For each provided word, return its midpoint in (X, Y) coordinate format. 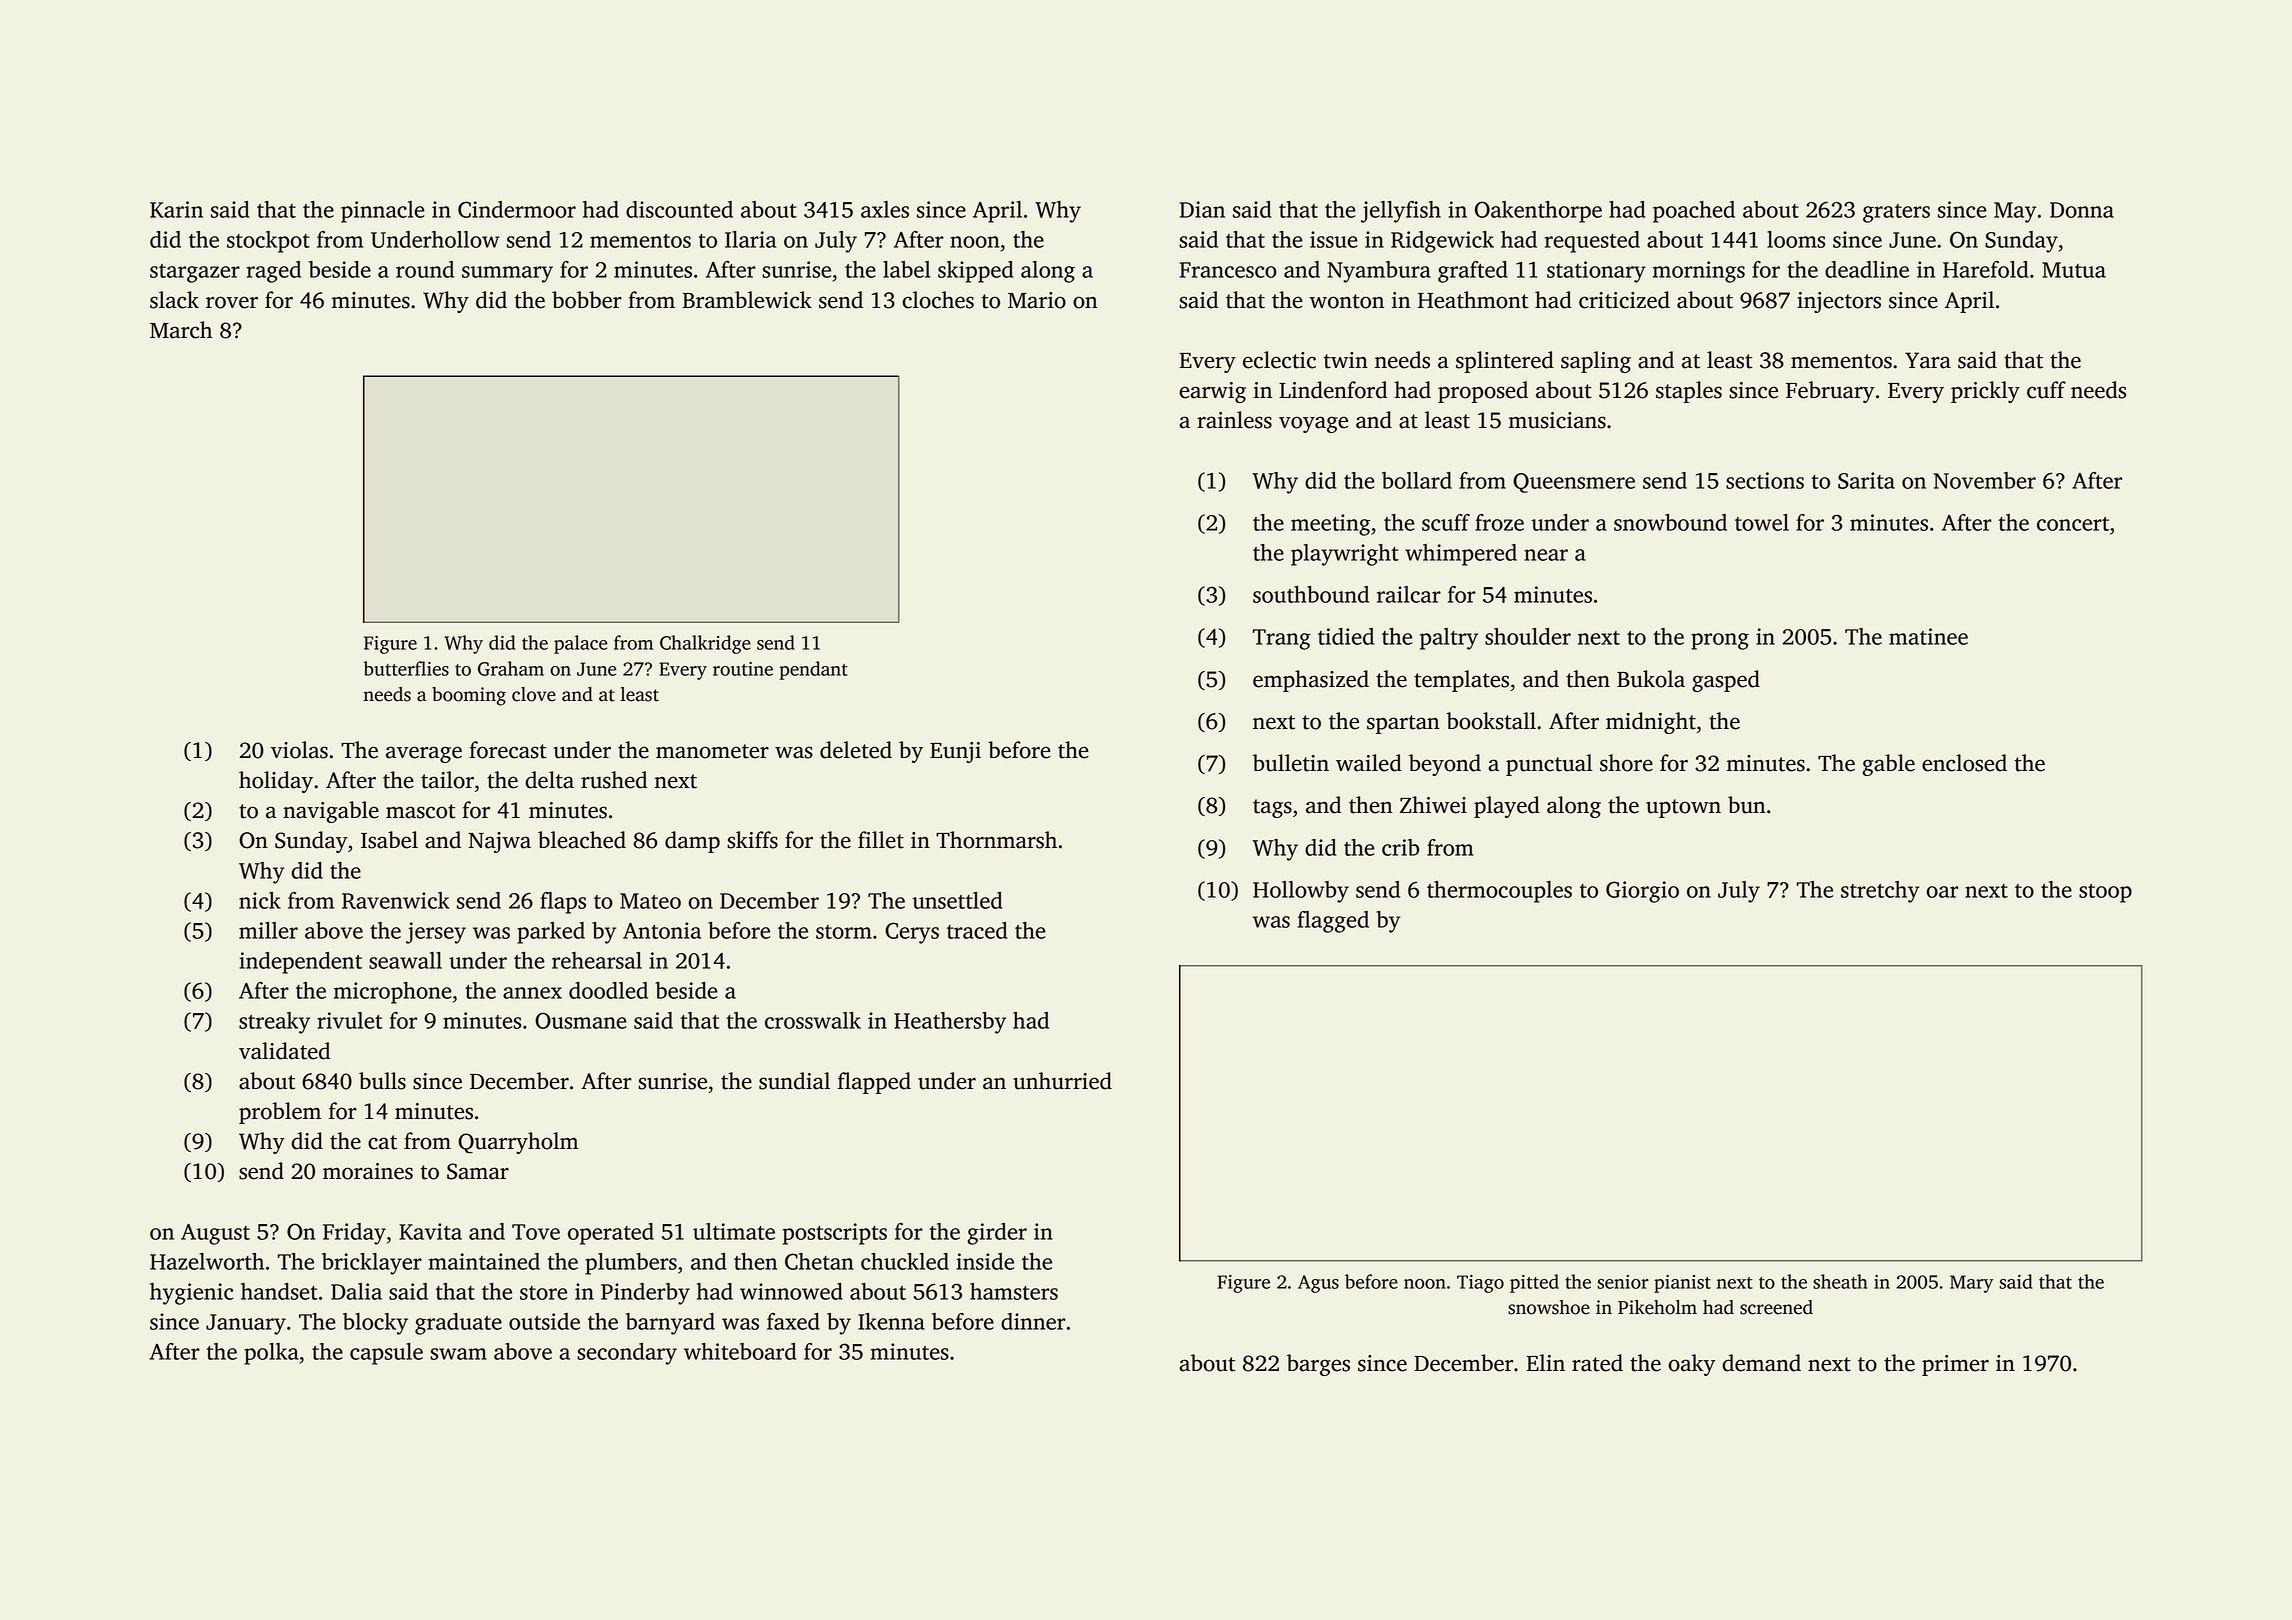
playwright (1345, 555)
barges (1318, 1365)
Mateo (650, 901)
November (1985, 480)
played (1507, 807)
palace (580, 644)
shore (1626, 763)
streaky (274, 1023)
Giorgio (1642, 892)
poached (1694, 212)
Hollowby (1301, 892)
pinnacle (383, 212)
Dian (1202, 209)
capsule (386, 1354)
